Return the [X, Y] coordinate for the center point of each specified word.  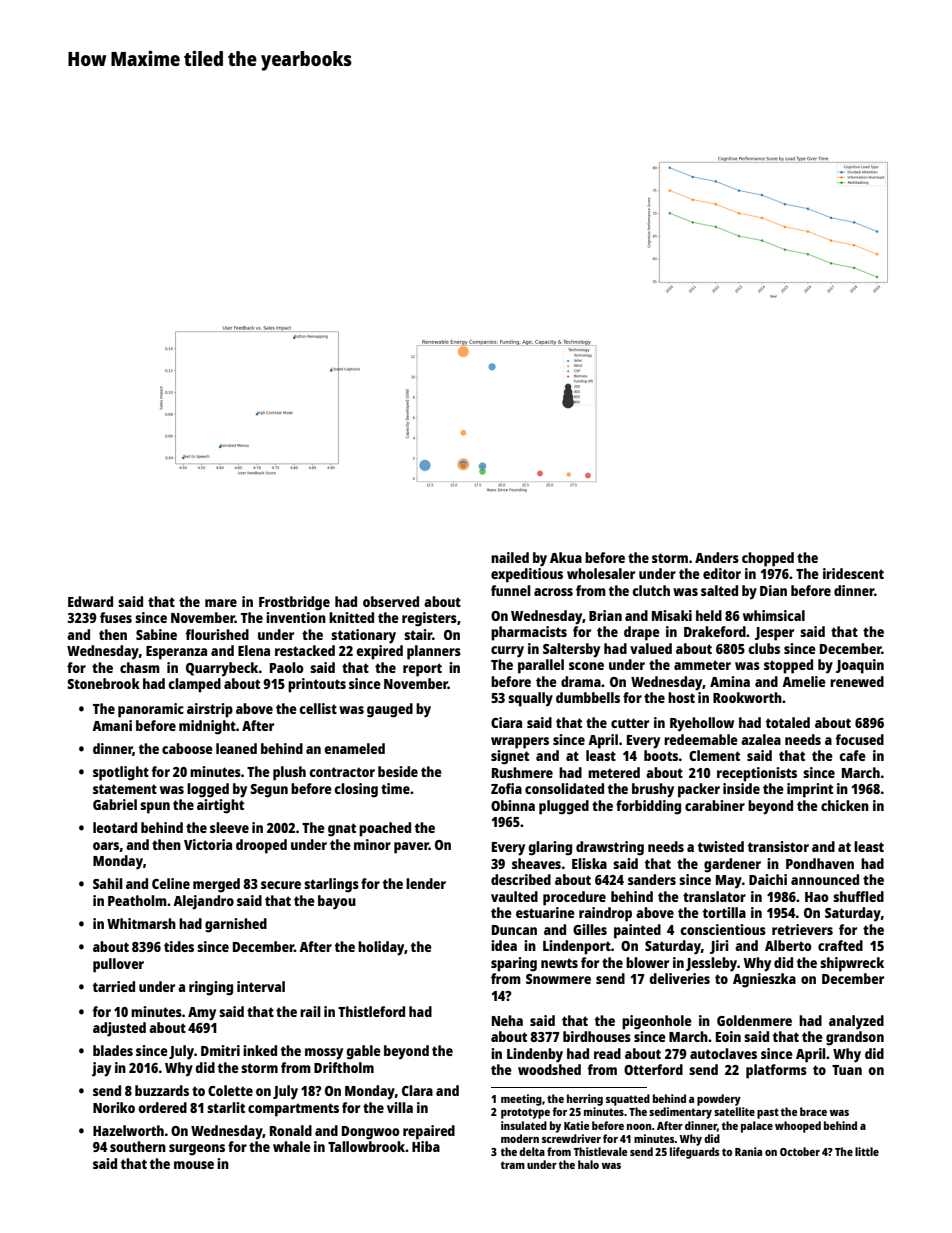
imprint [810, 790]
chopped [768, 559]
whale [292, 1146]
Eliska [589, 863]
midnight [207, 727]
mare [221, 603]
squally [530, 699]
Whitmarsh [141, 923]
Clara [417, 1090]
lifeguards [695, 1153]
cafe [852, 755]
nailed [510, 557]
